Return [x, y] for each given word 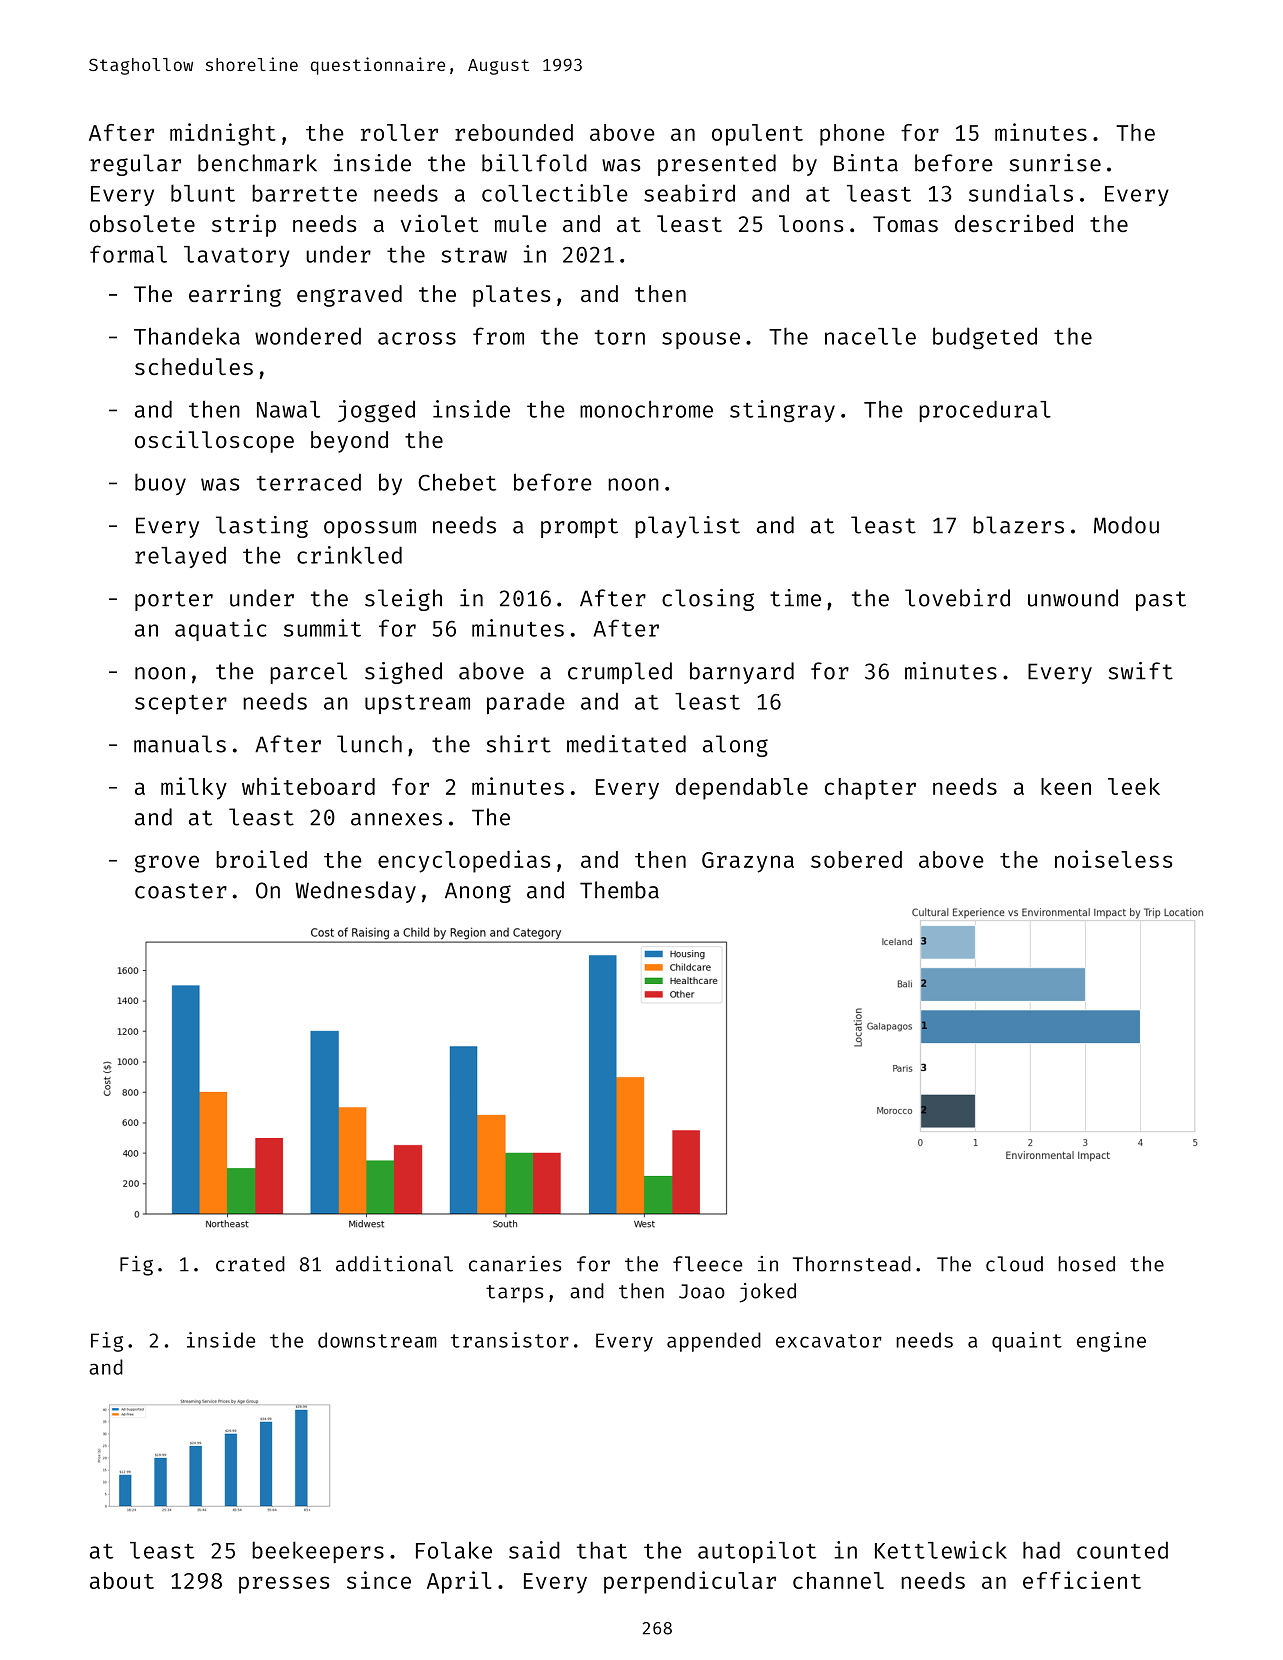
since [379, 1580]
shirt [518, 744]
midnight [223, 134]
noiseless [1113, 859]
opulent [757, 135]
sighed [403, 673]
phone [852, 135]
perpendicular [690, 1582]
